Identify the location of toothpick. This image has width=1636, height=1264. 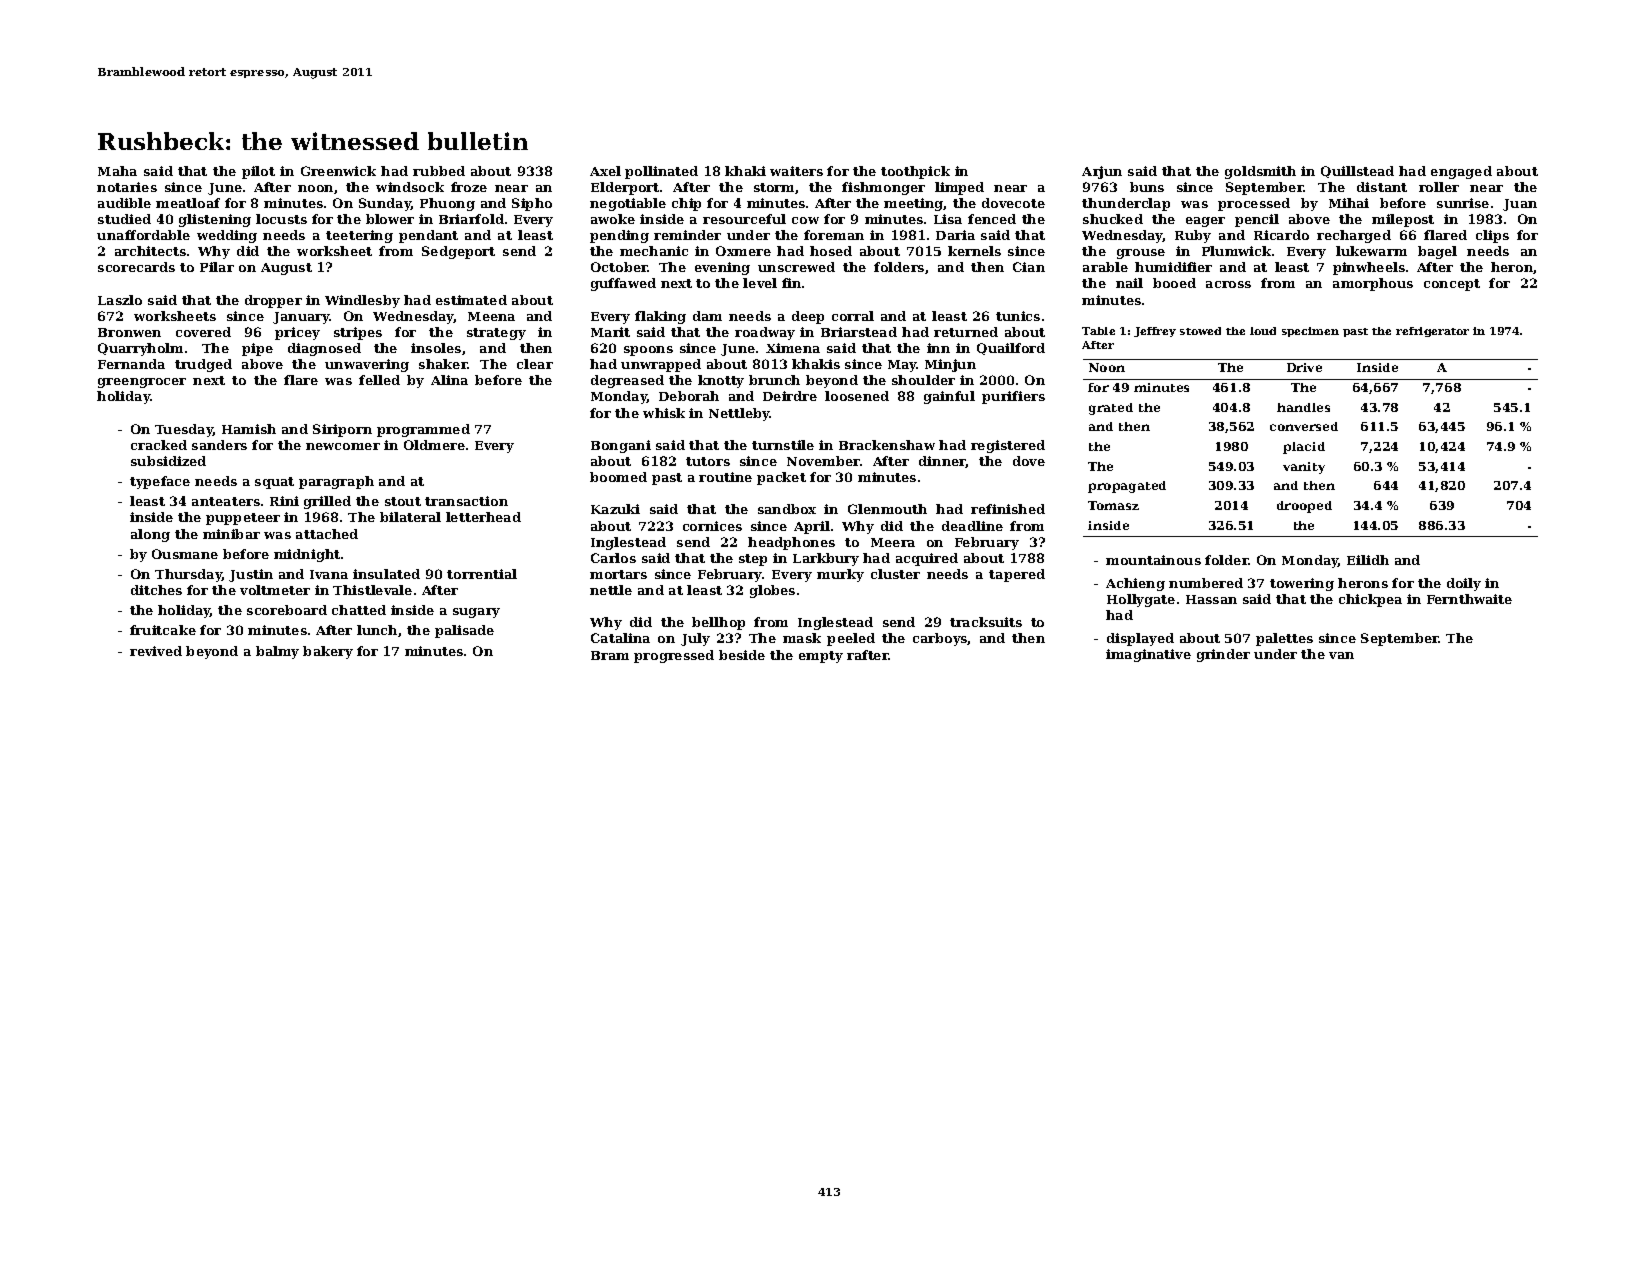
(915, 172).
